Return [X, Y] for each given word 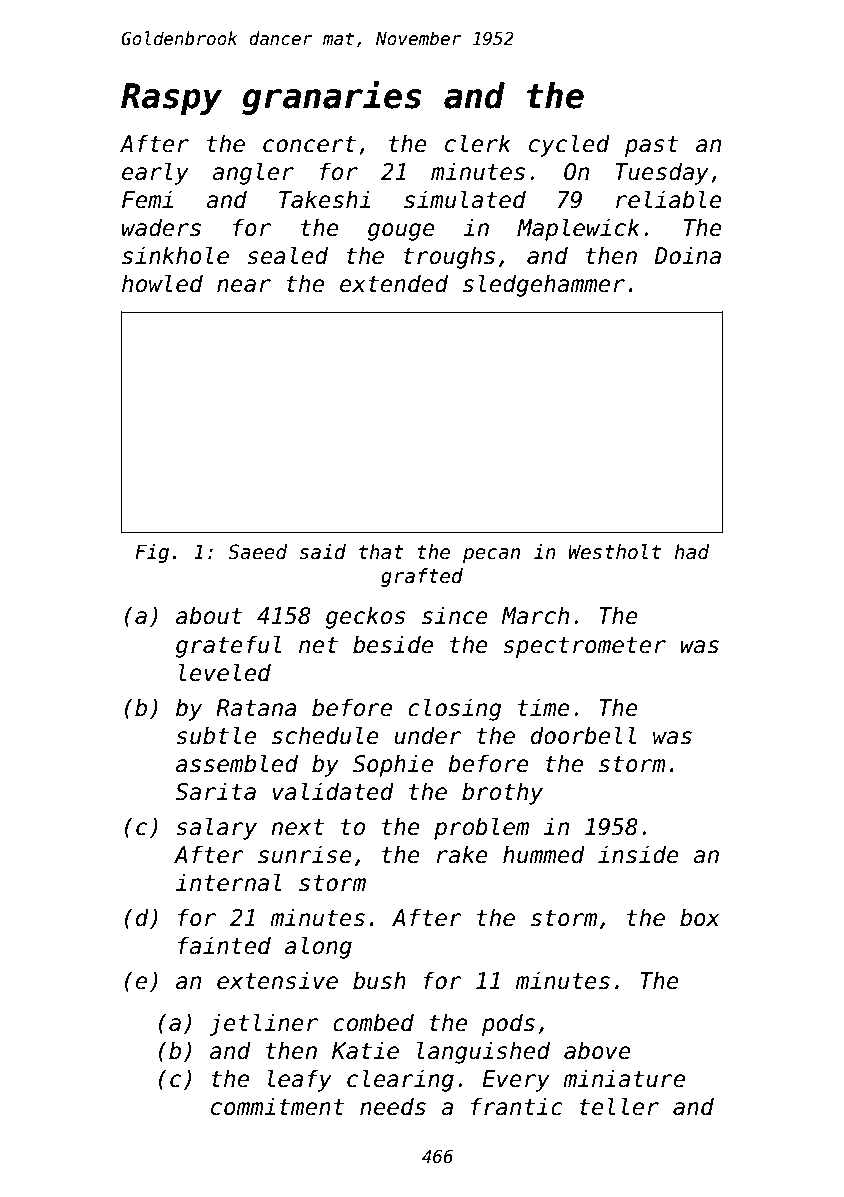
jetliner [263, 1024]
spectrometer [584, 647]
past [652, 146]
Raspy [171, 99]
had [692, 552]
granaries [331, 98]
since [455, 615]
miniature [624, 1078]
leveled [225, 672]
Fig [152, 553]
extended [394, 283]
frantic [517, 1106]
